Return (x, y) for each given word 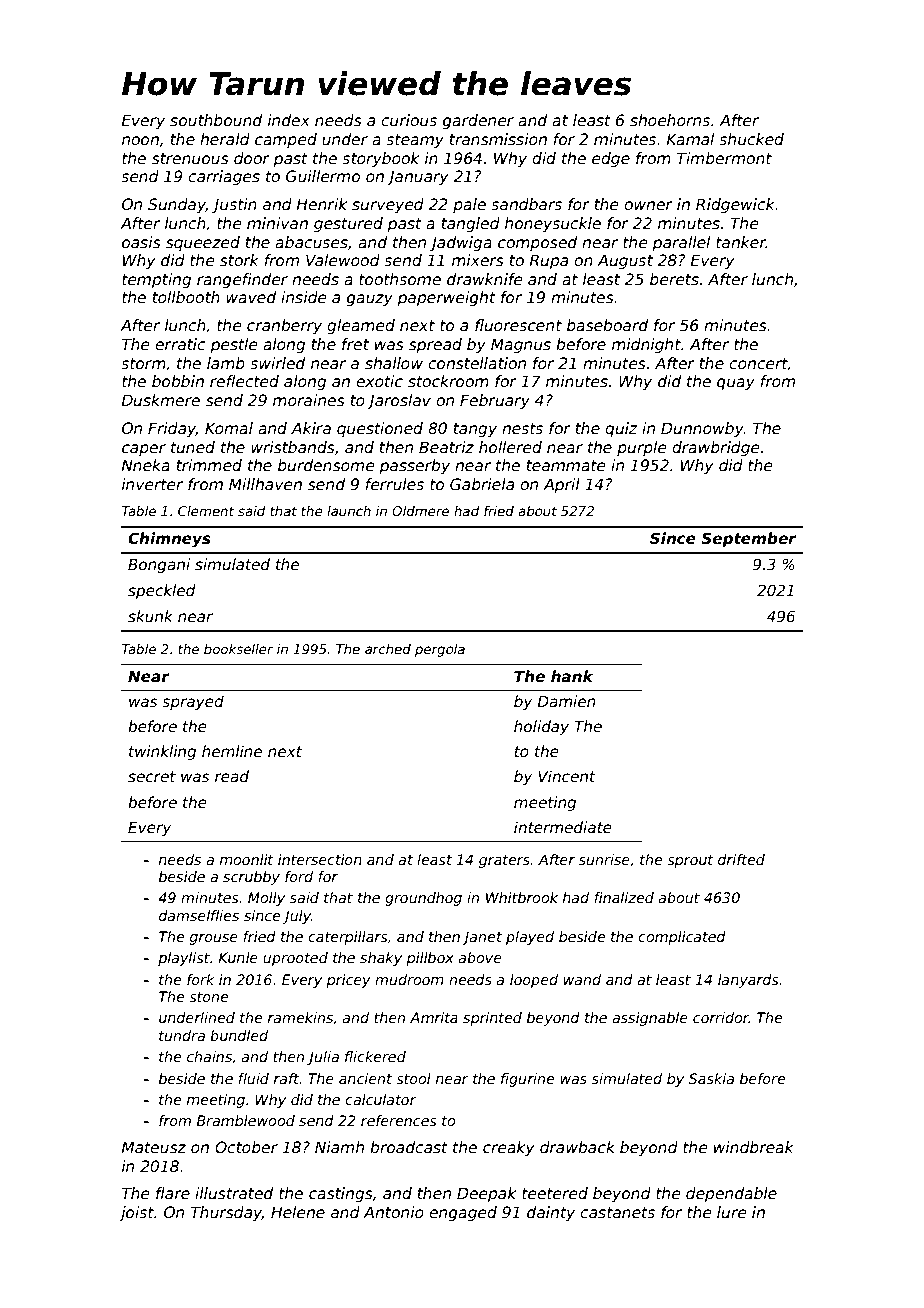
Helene (298, 1212)
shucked (751, 139)
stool (413, 1078)
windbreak (754, 1147)
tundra (182, 1035)
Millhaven (265, 484)
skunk (150, 616)
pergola (440, 650)
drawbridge (716, 448)
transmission (498, 139)
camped (286, 140)
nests (522, 429)
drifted (741, 859)
